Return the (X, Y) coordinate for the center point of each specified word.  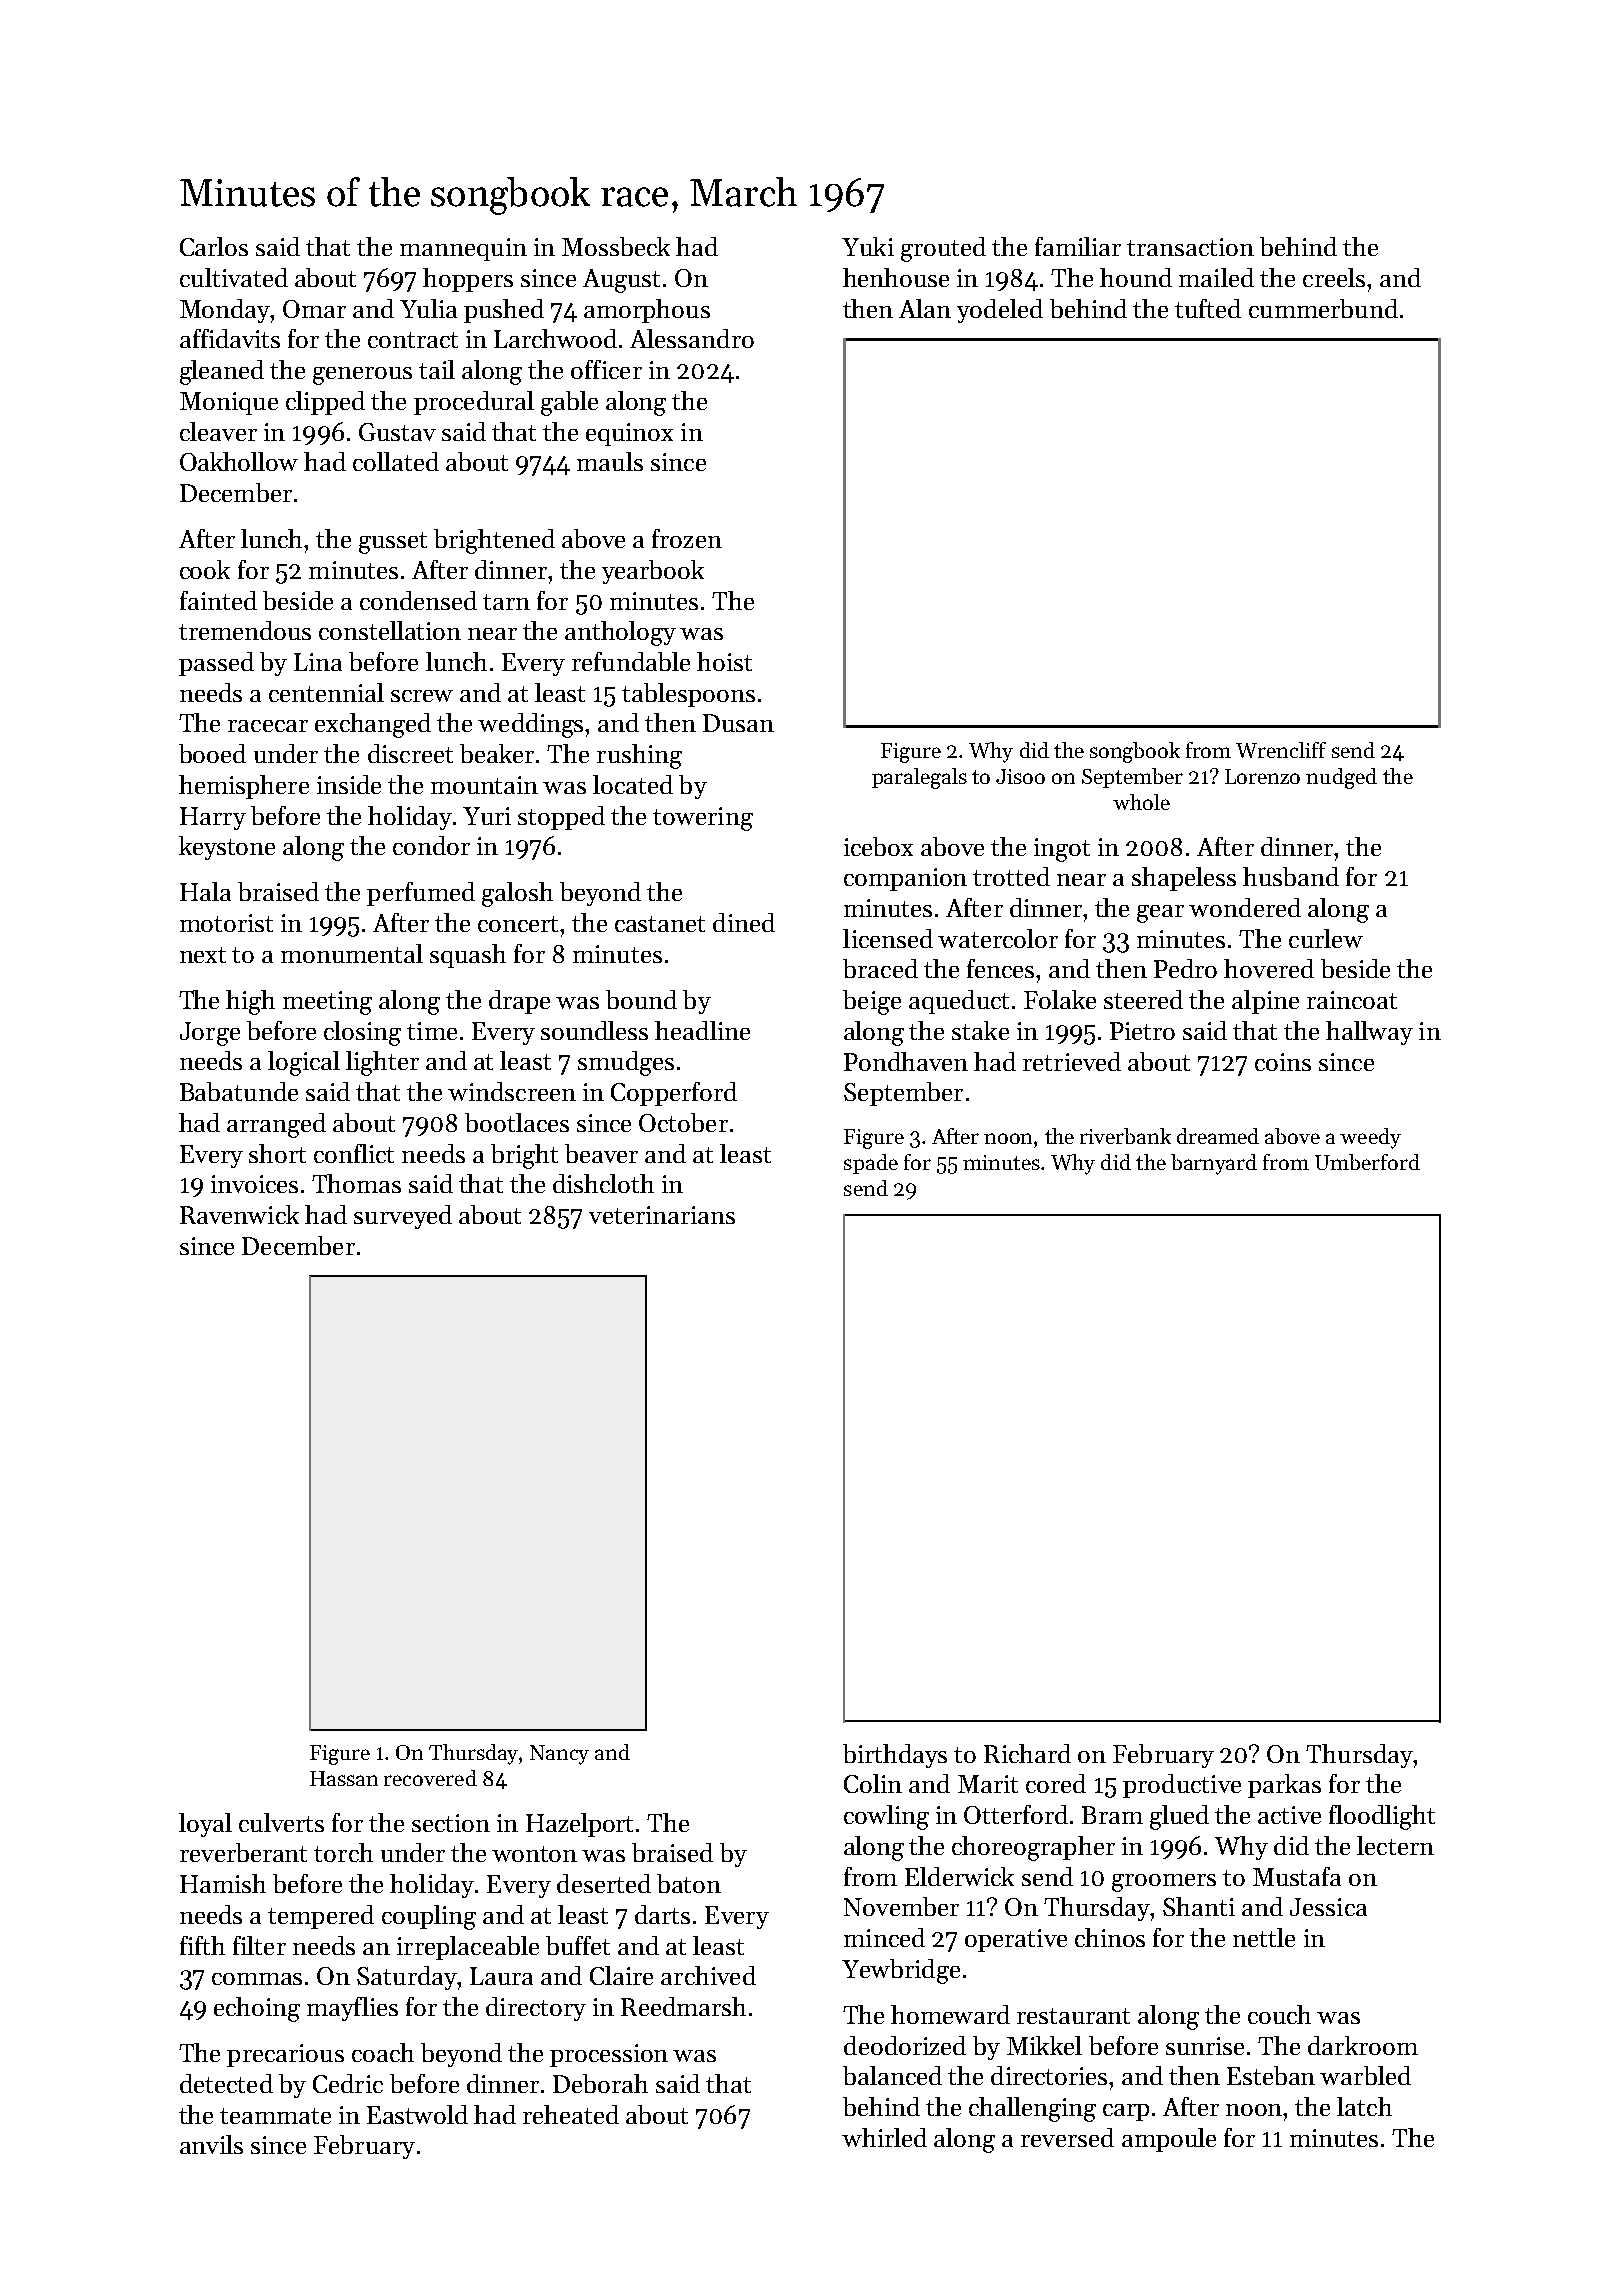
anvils (211, 2144)
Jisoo (1020, 776)
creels (1334, 277)
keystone (227, 848)
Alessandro (692, 338)
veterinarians (662, 1215)
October (683, 1122)
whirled (884, 2137)
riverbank (1125, 1136)
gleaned (222, 372)
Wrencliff (1281, 750)
